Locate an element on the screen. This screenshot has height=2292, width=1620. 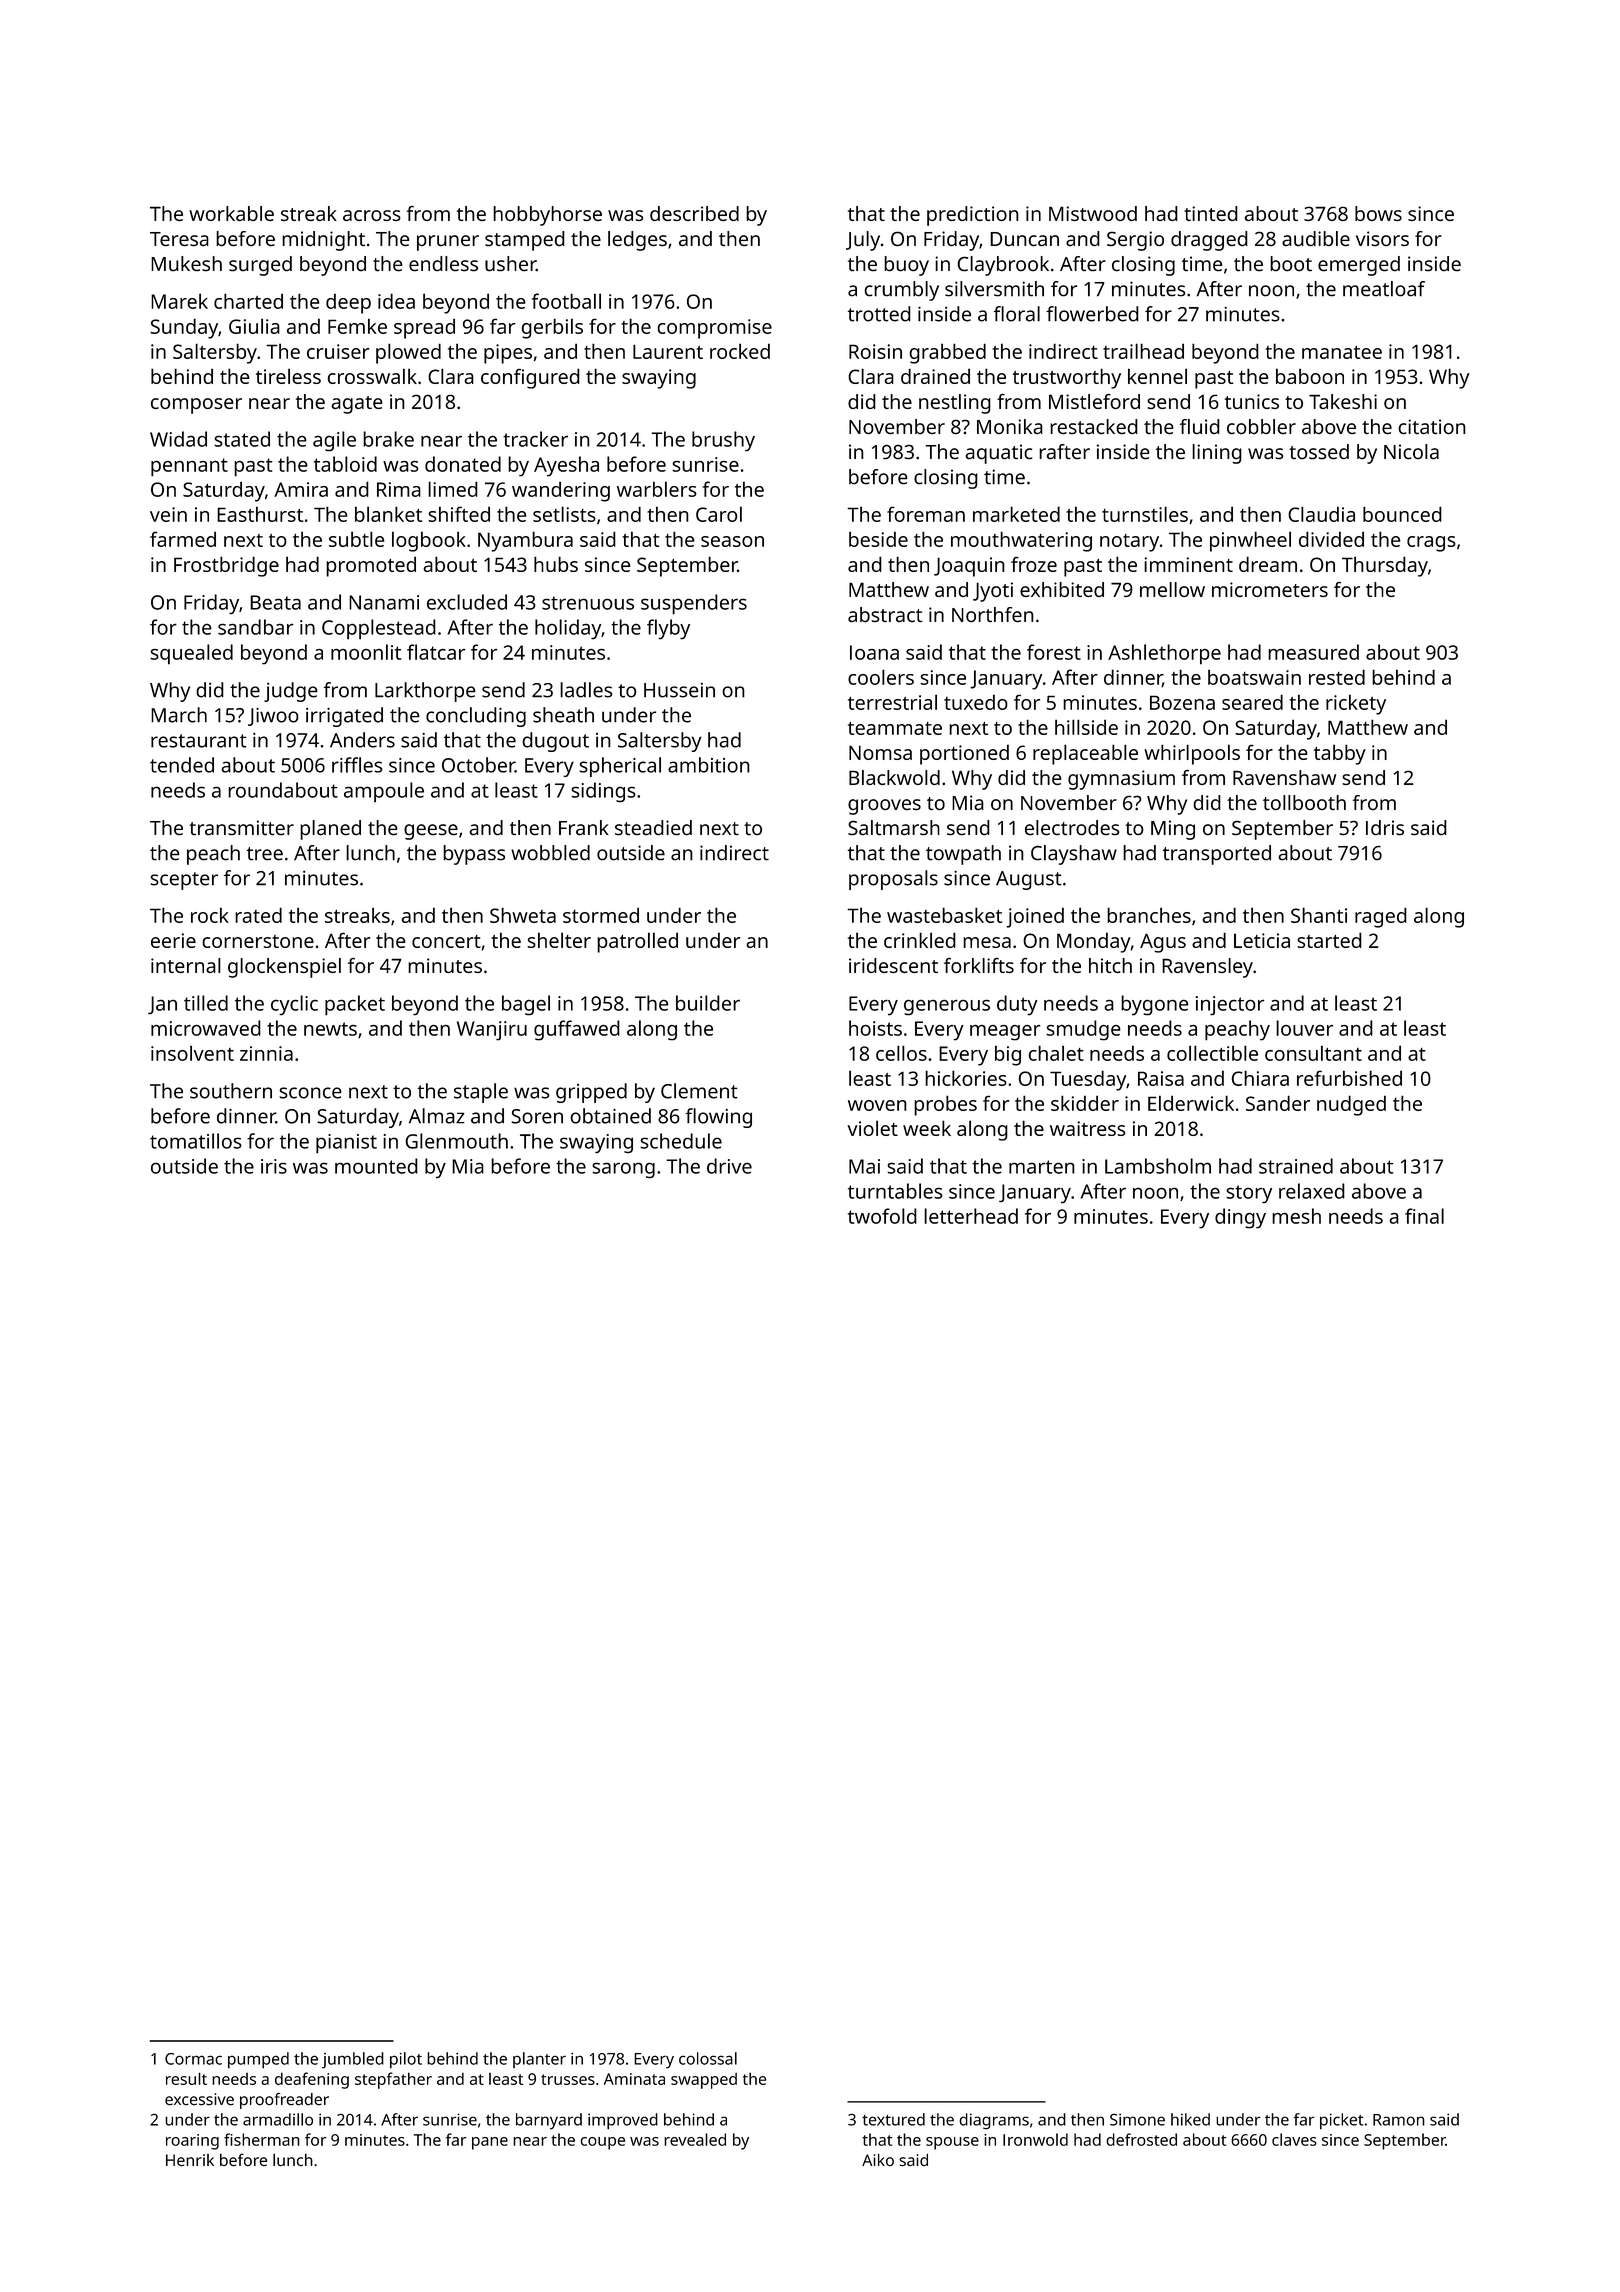
mounted is located at coordinates (376, 1166).
